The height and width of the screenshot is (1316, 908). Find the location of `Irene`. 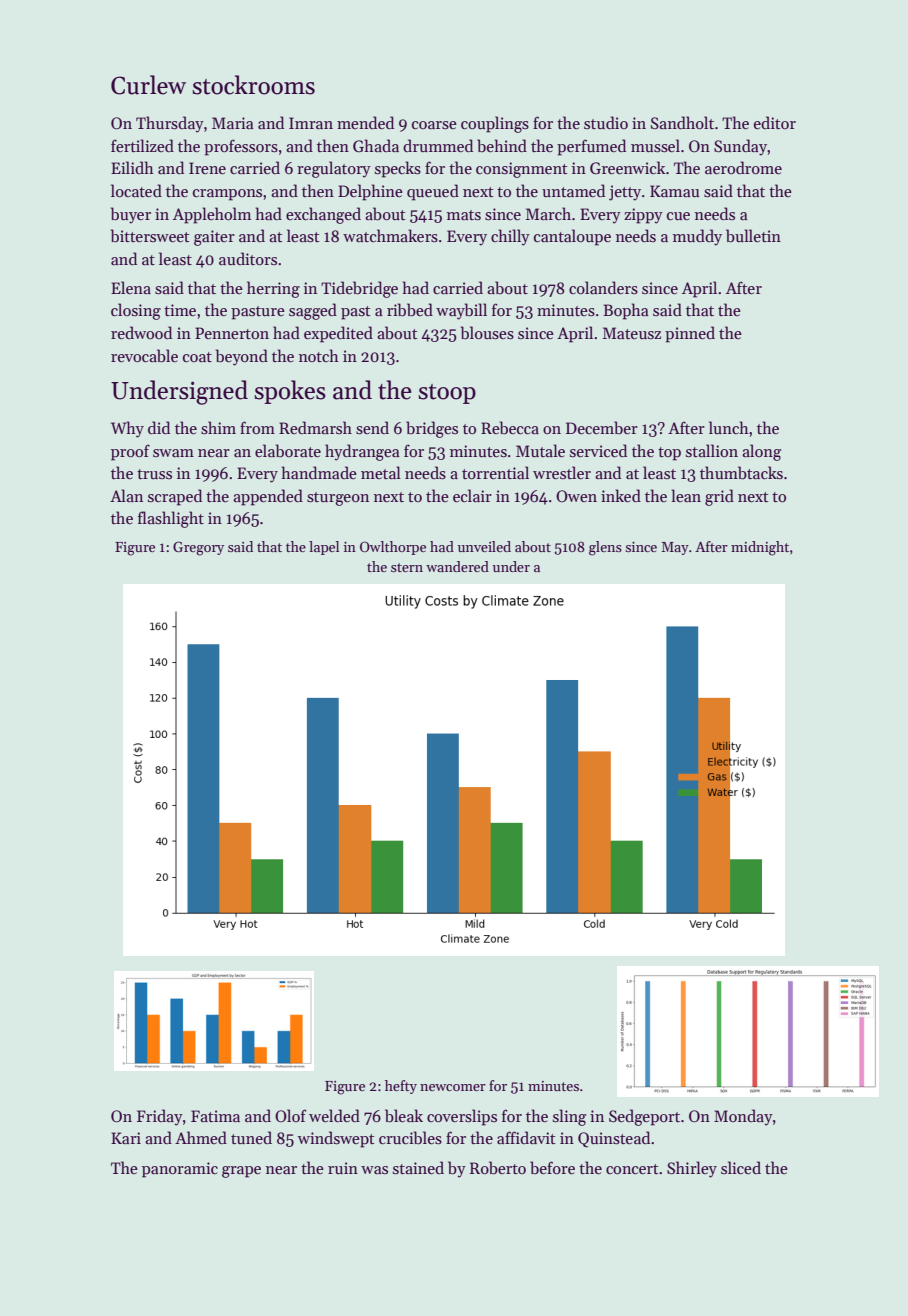

Irene is located at coordinates (207, 168).
